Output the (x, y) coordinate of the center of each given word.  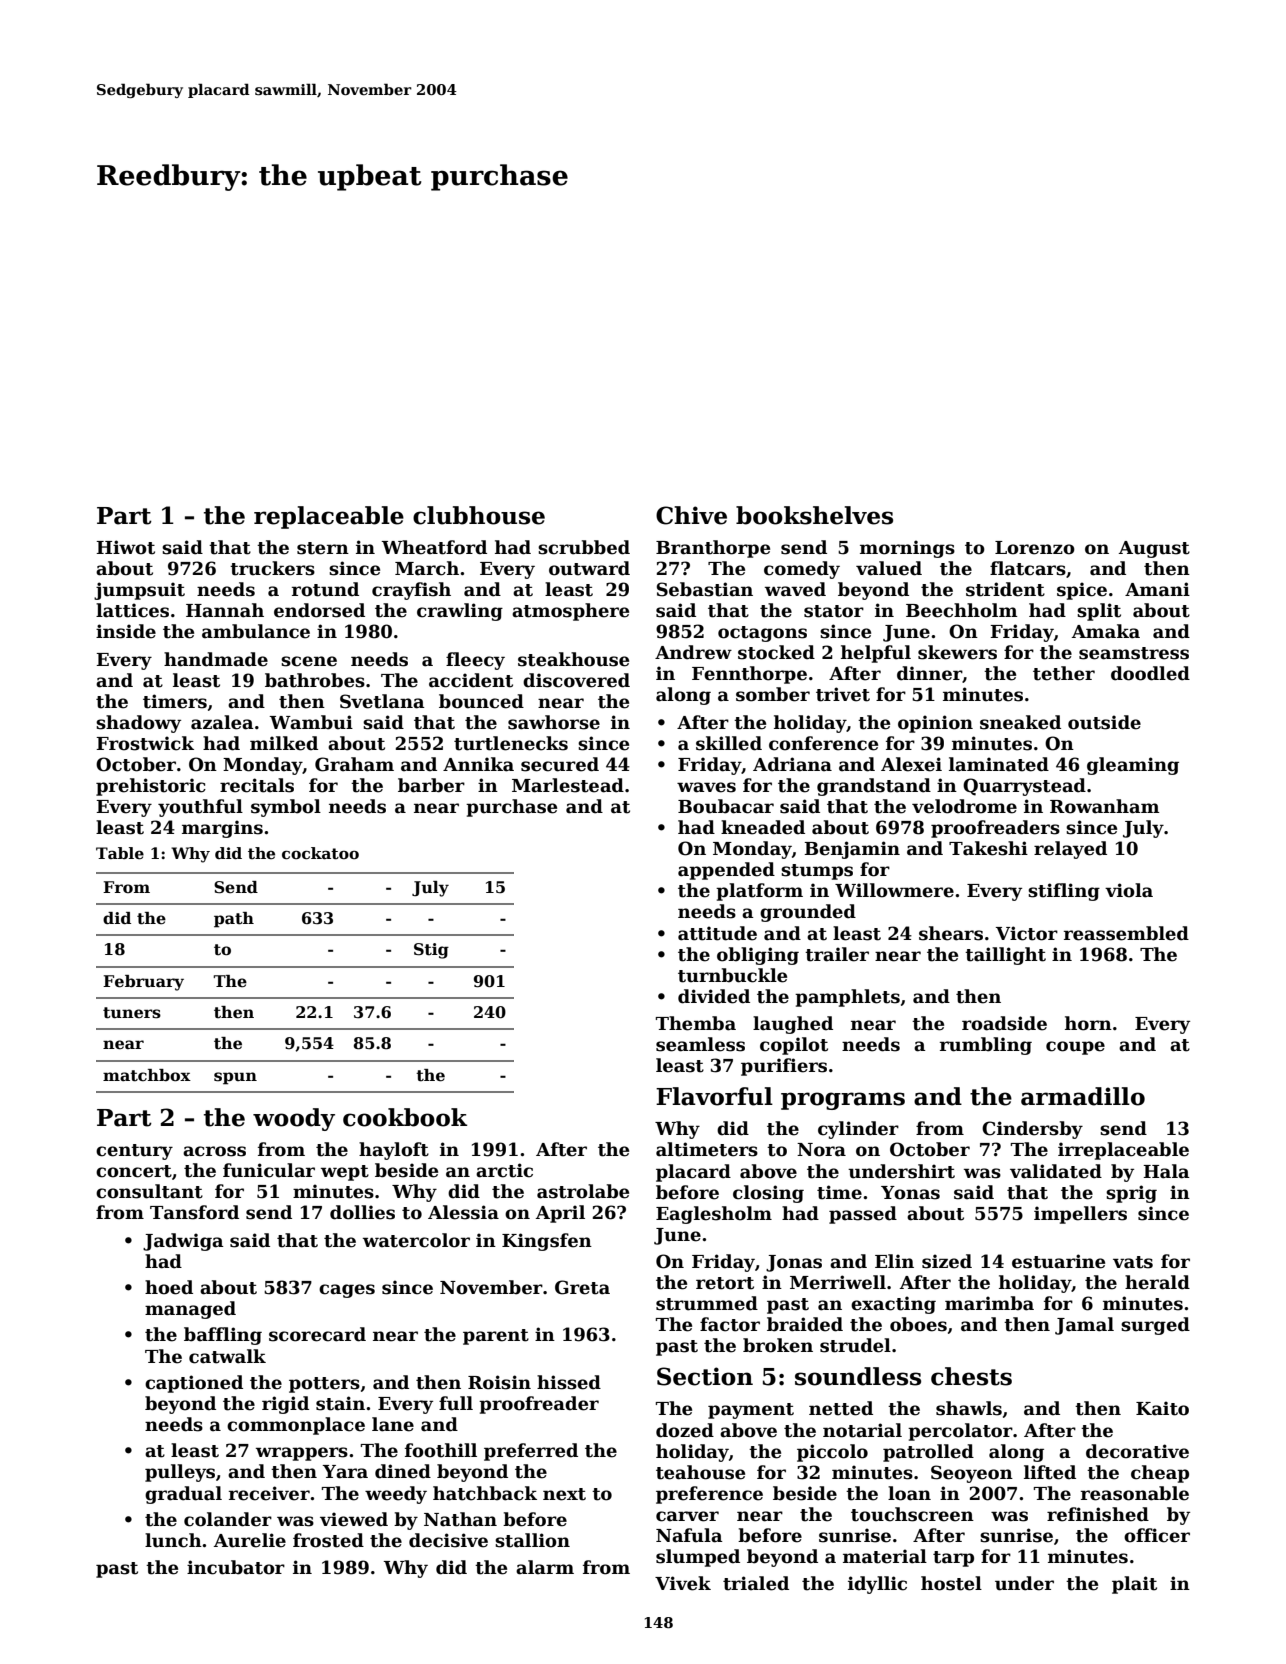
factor (730, 1324)
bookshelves (814, 515)
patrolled (928, 1453)
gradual (183, 1495)
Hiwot (125, 547)
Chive (691, 515)
